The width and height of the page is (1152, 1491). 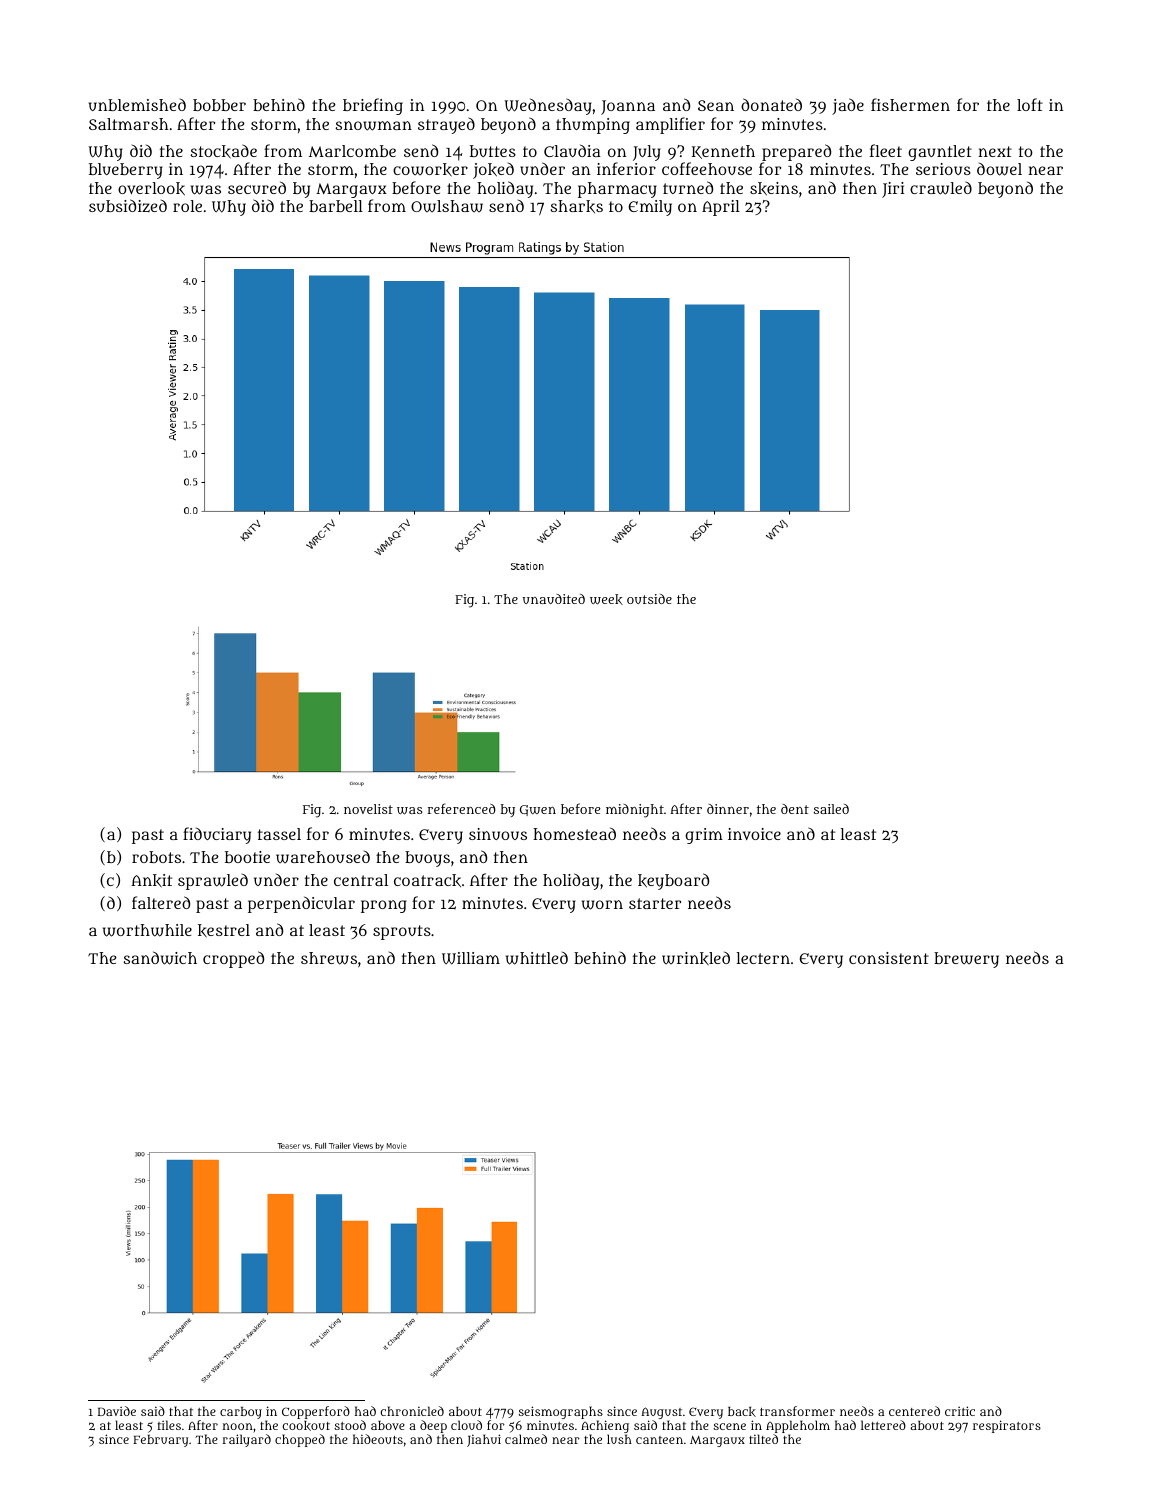 I want to click on tiles, so click(x=169, y=1425).
